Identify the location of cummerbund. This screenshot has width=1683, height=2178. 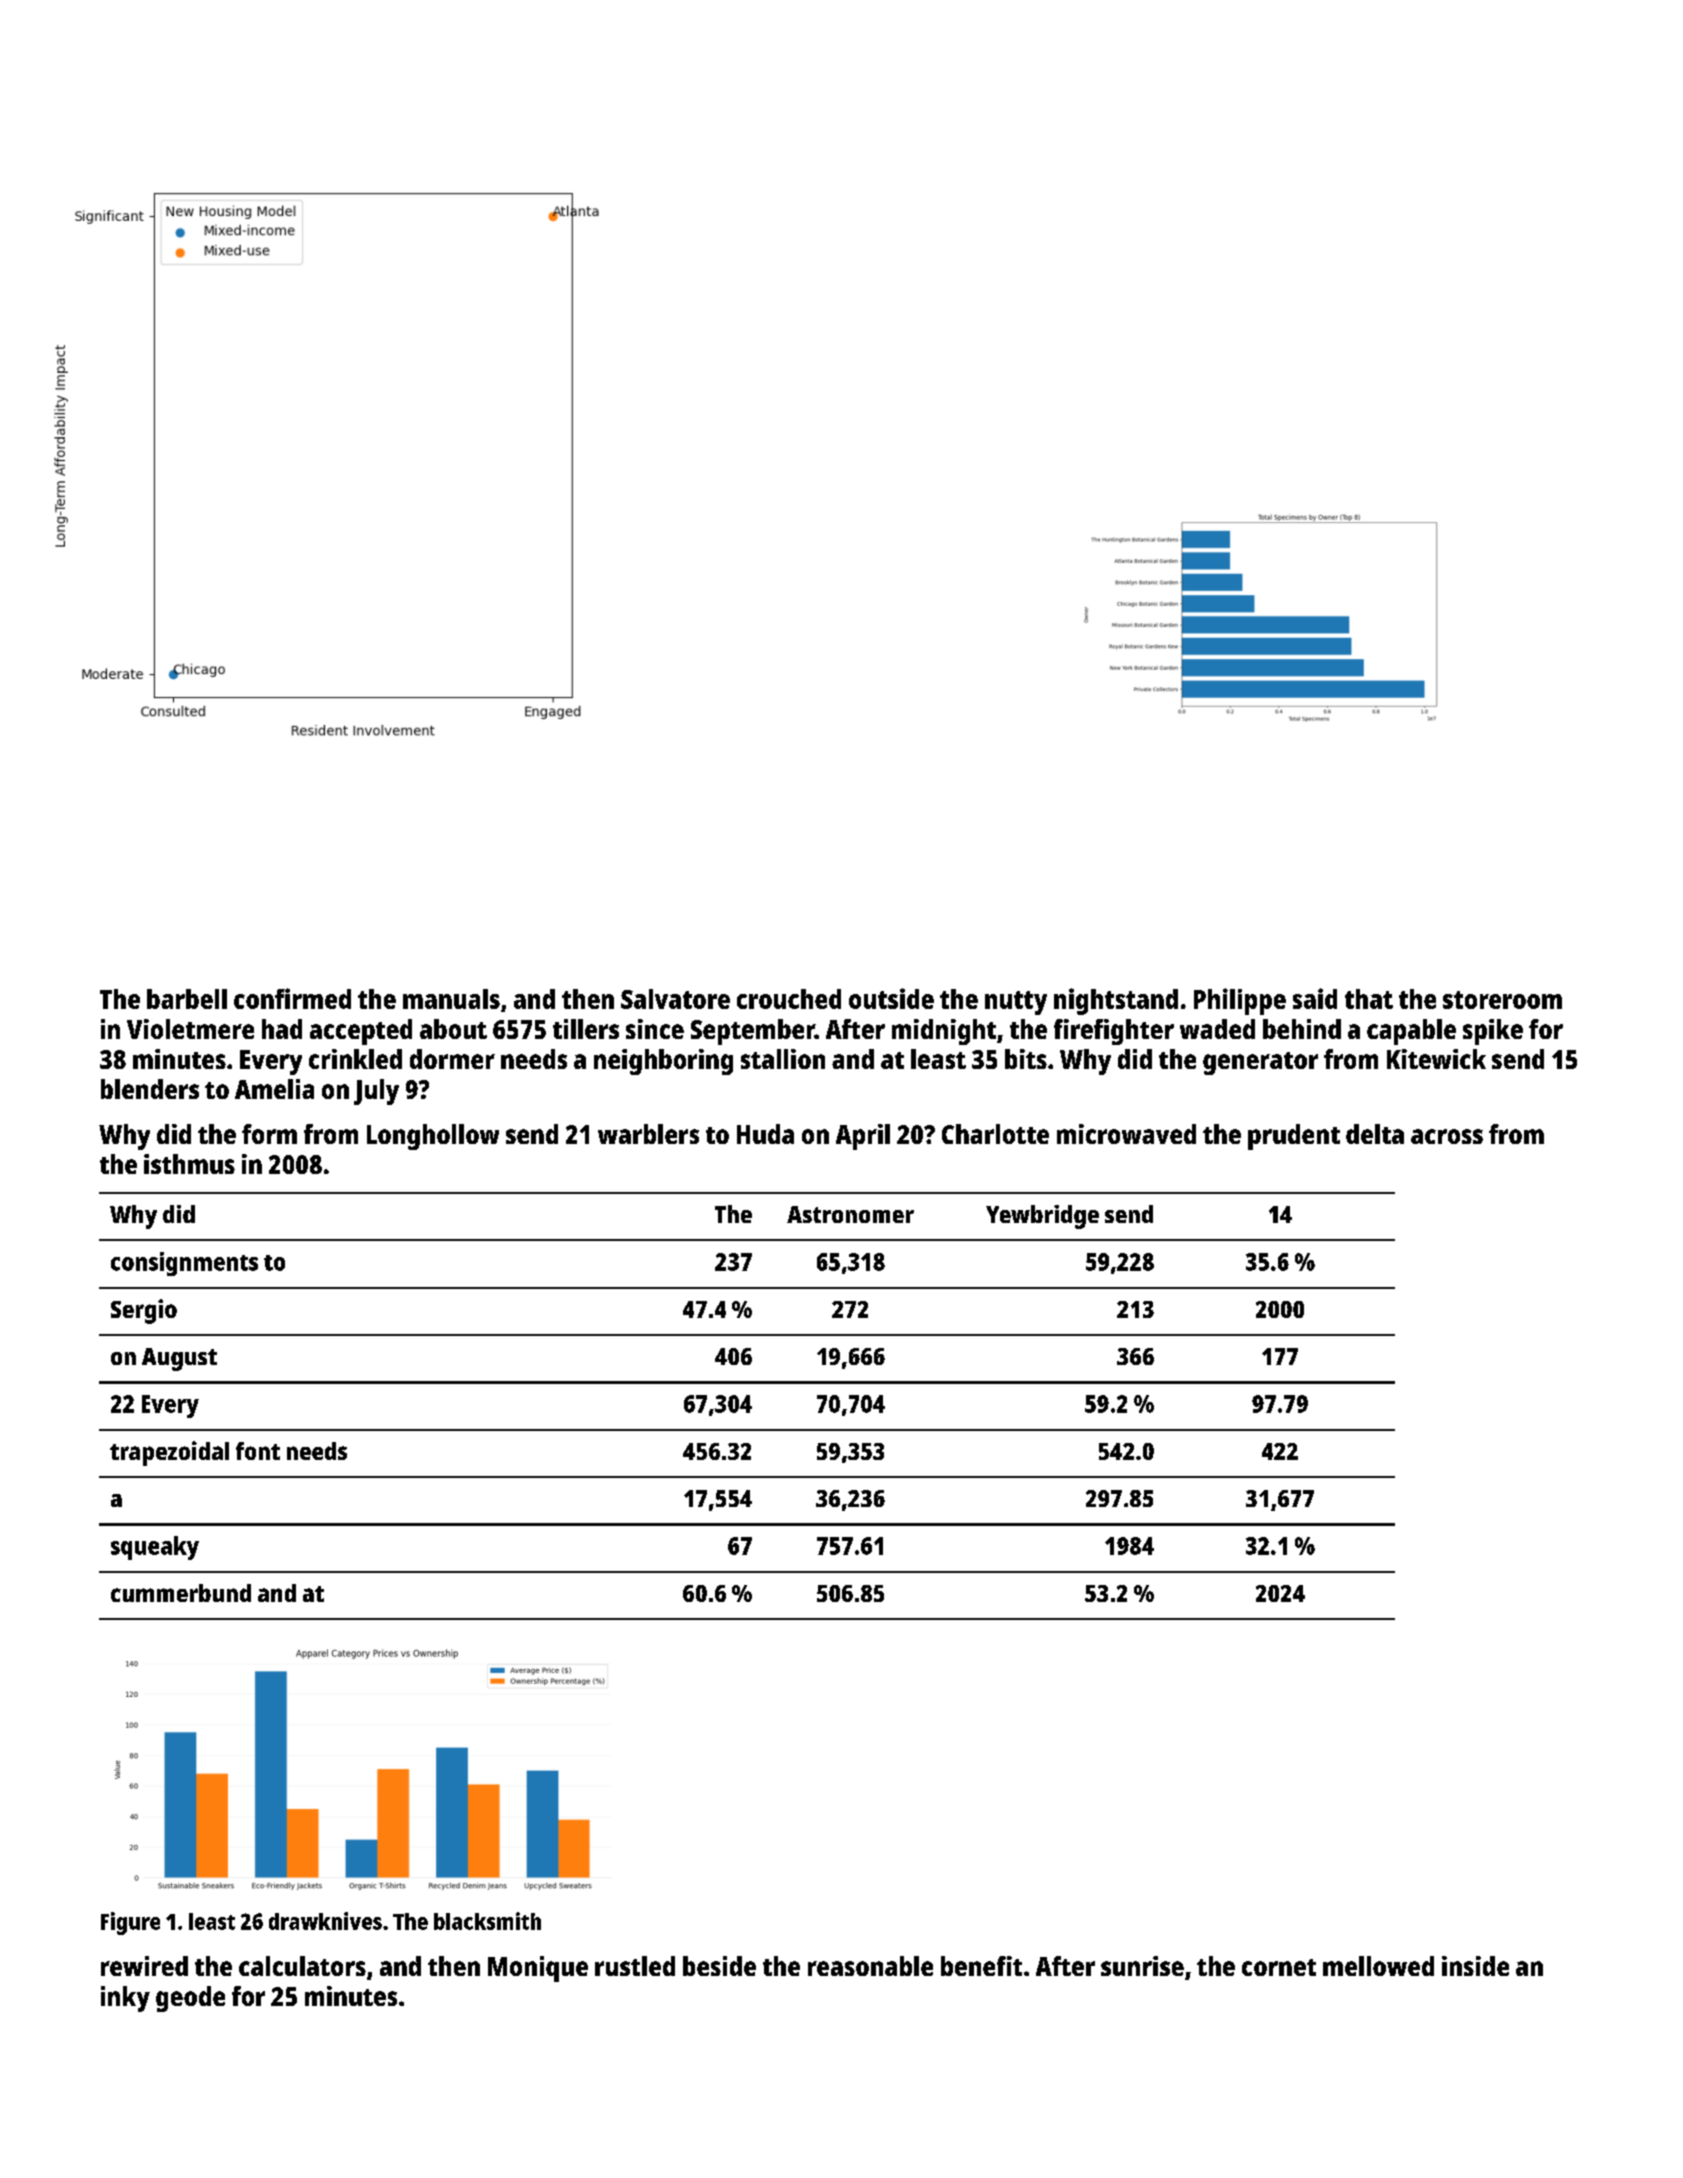
(181, 1593).
